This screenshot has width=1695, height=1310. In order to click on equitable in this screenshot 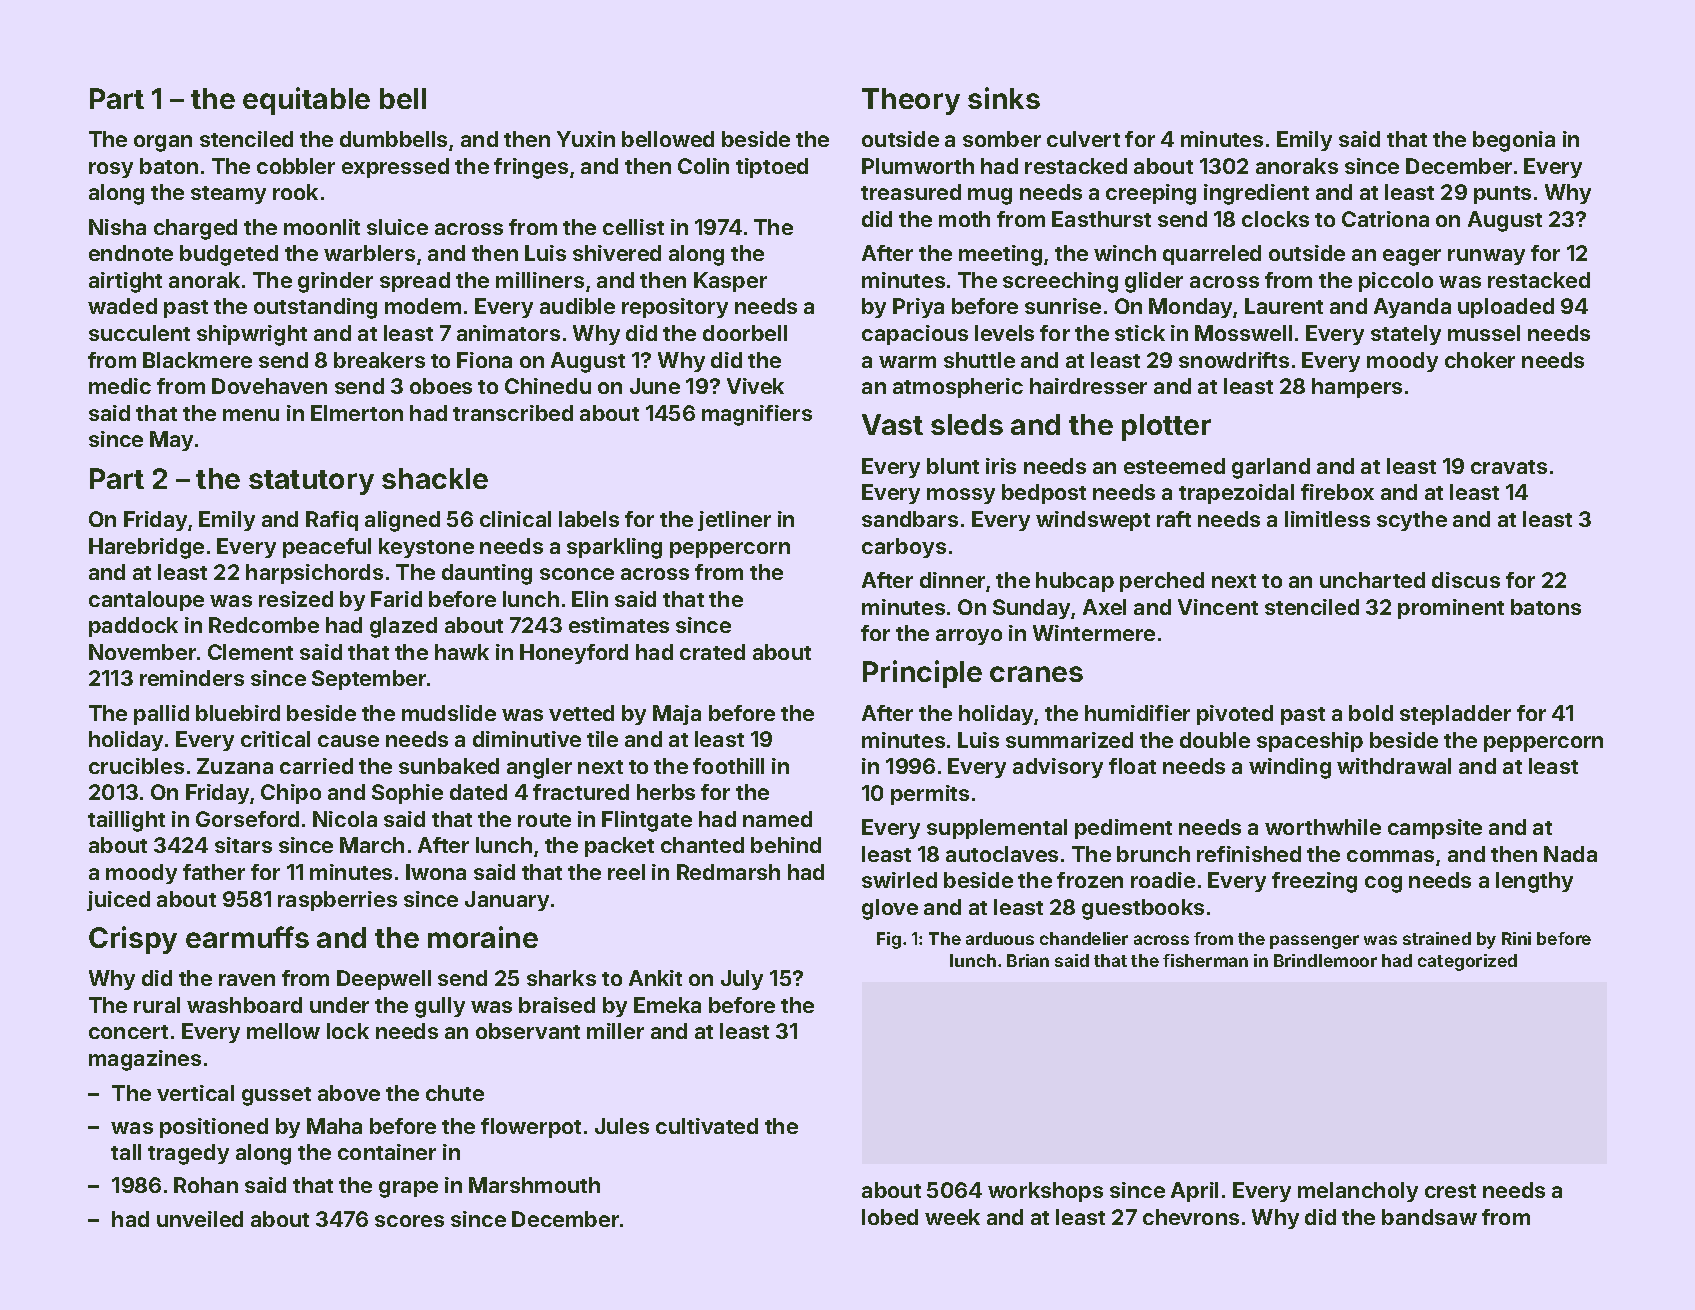, I will do `click(306, 101)`.
